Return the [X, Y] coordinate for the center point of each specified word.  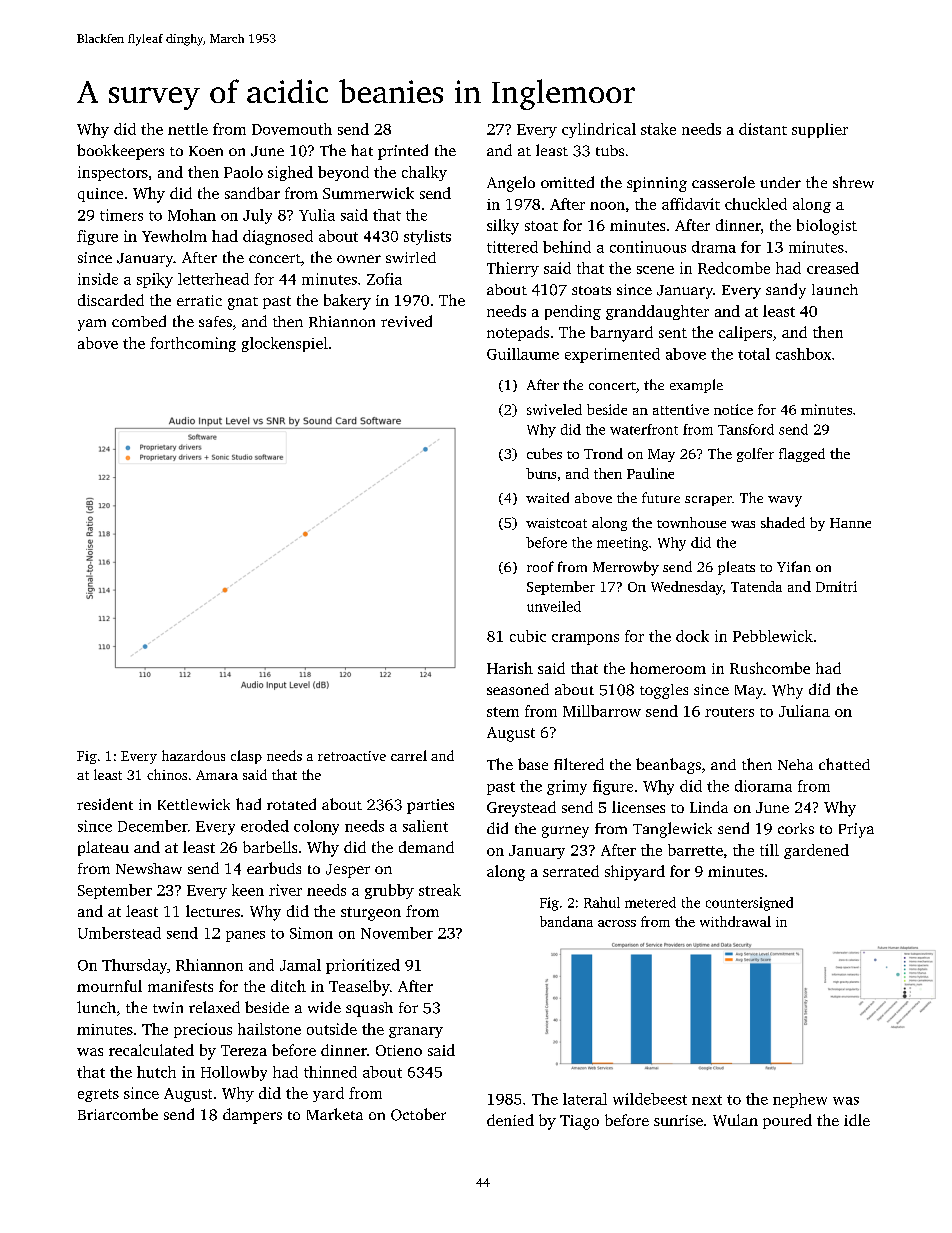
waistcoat [556, 523]
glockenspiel [285, 344]
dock [692, 636]
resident [105, 804]
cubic [528, 636]
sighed [290, 173]
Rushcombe [770, 668]
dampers [252, 1116]
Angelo [511, 184]
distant [763, 129]
